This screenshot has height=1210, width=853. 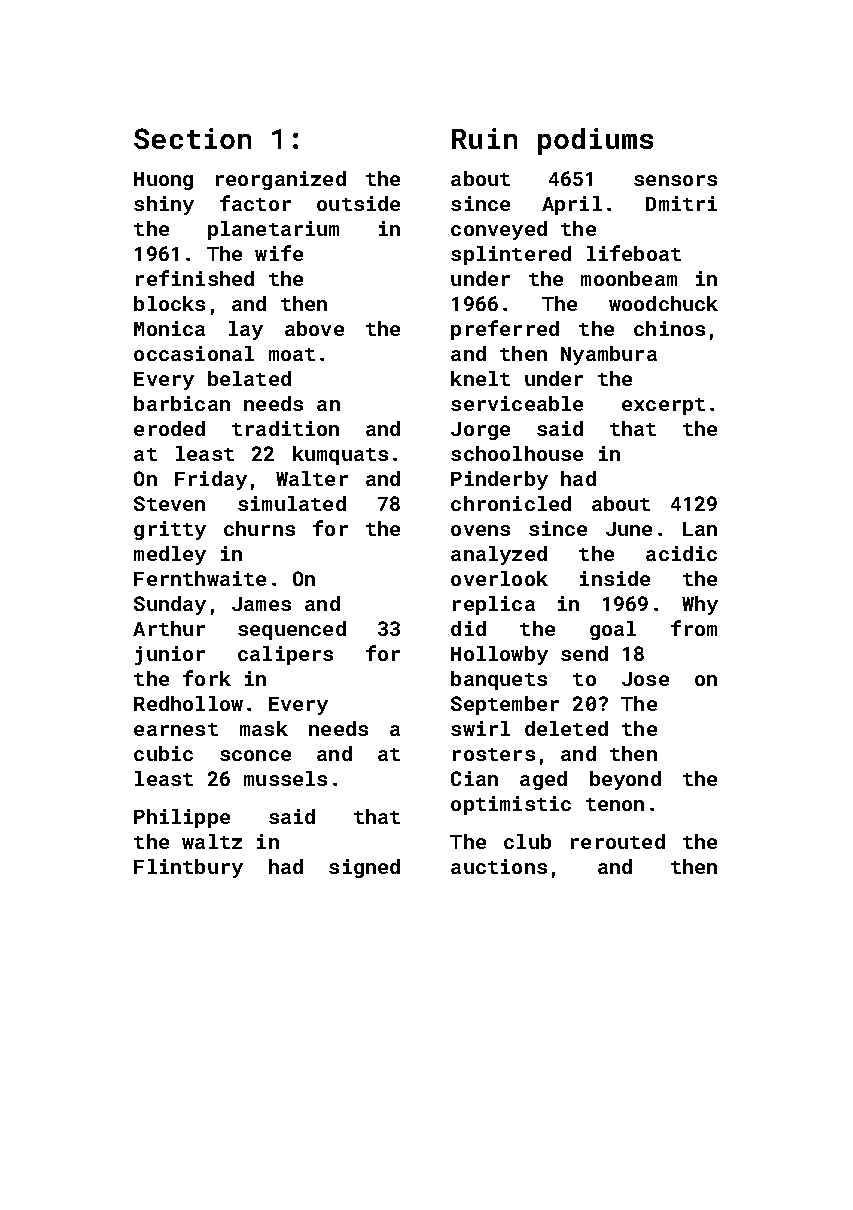 What do you see at coordinates (595, 141) in the screenshot?
I see `podiums` at bounding box center [595, 141].
